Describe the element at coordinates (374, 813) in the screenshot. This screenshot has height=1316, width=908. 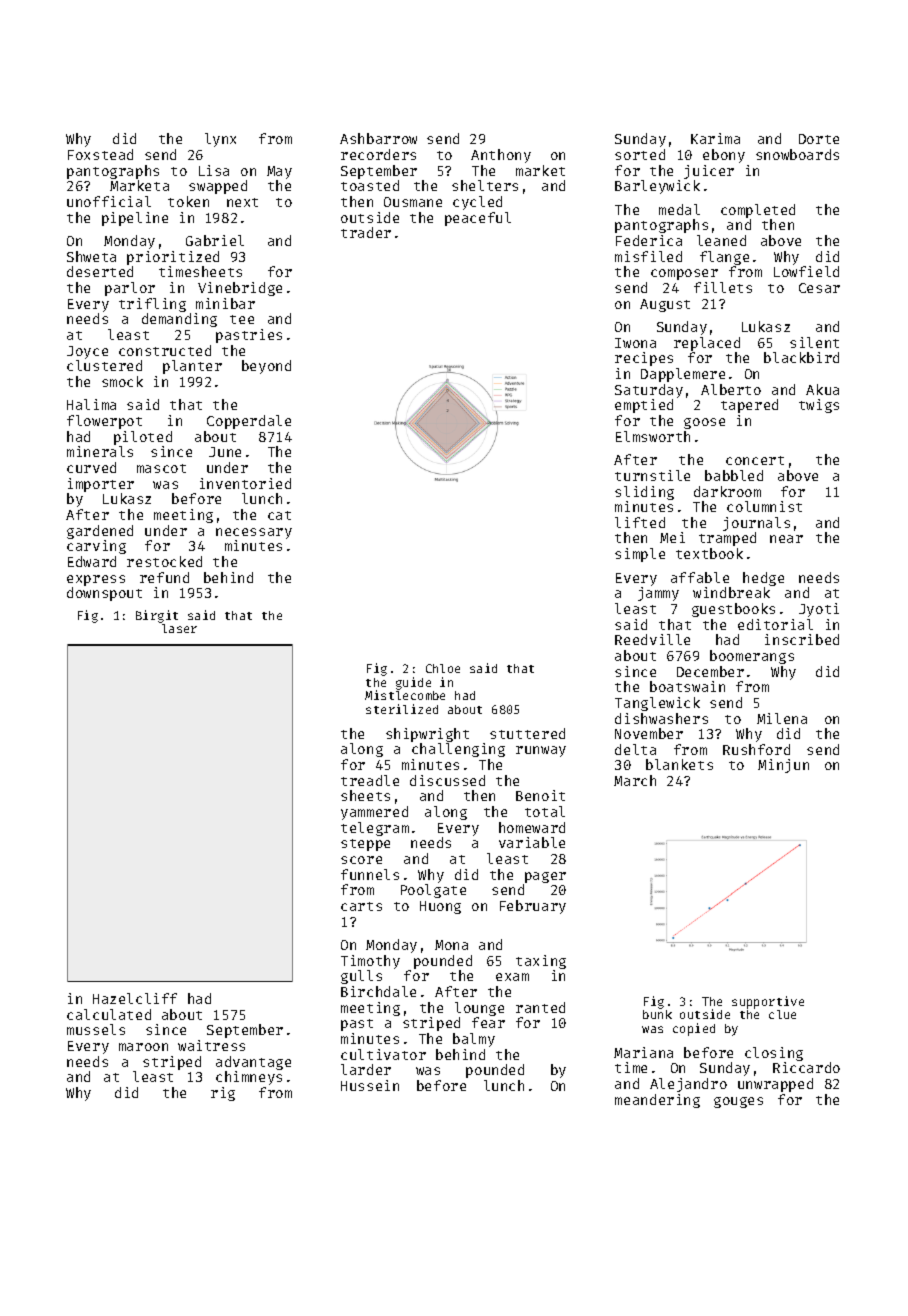
I see `yammered` at that location.
